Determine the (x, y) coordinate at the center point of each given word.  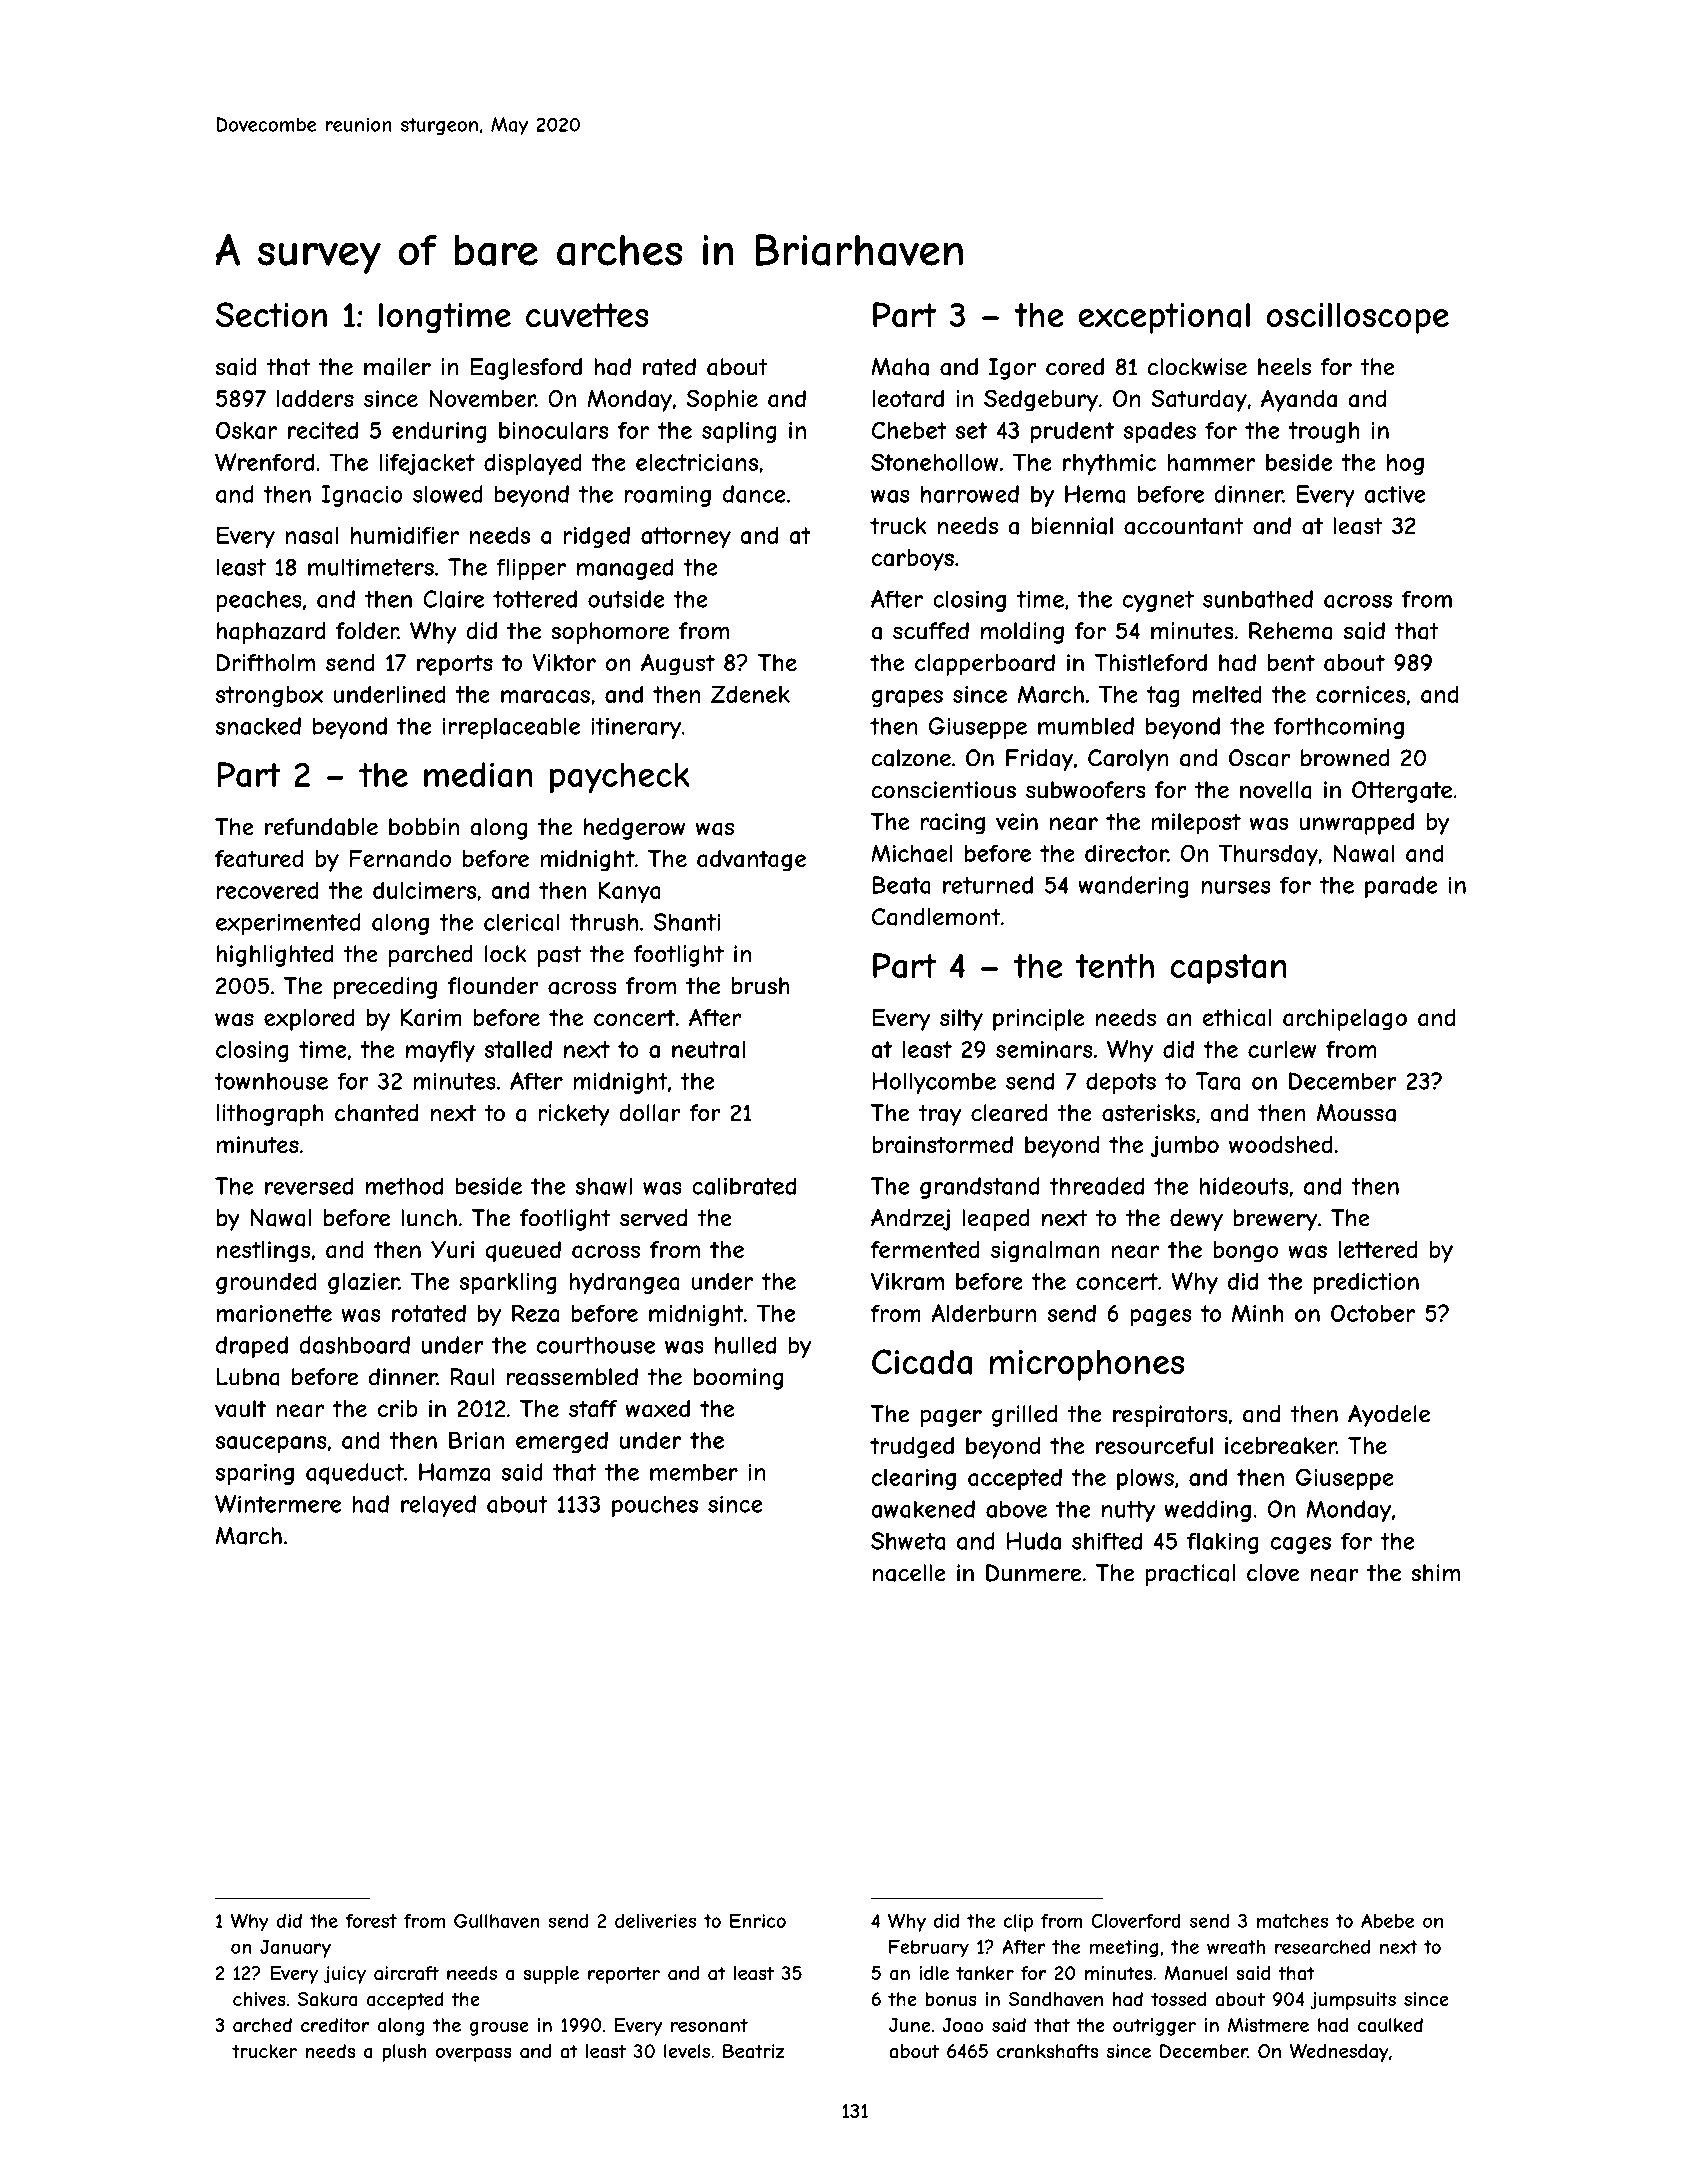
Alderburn (984, 1313)
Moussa (1356, 1113)
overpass (474, 2054)
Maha (900, 367)
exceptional (1164, 318)
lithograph (270, 1115)
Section (271, 314)
